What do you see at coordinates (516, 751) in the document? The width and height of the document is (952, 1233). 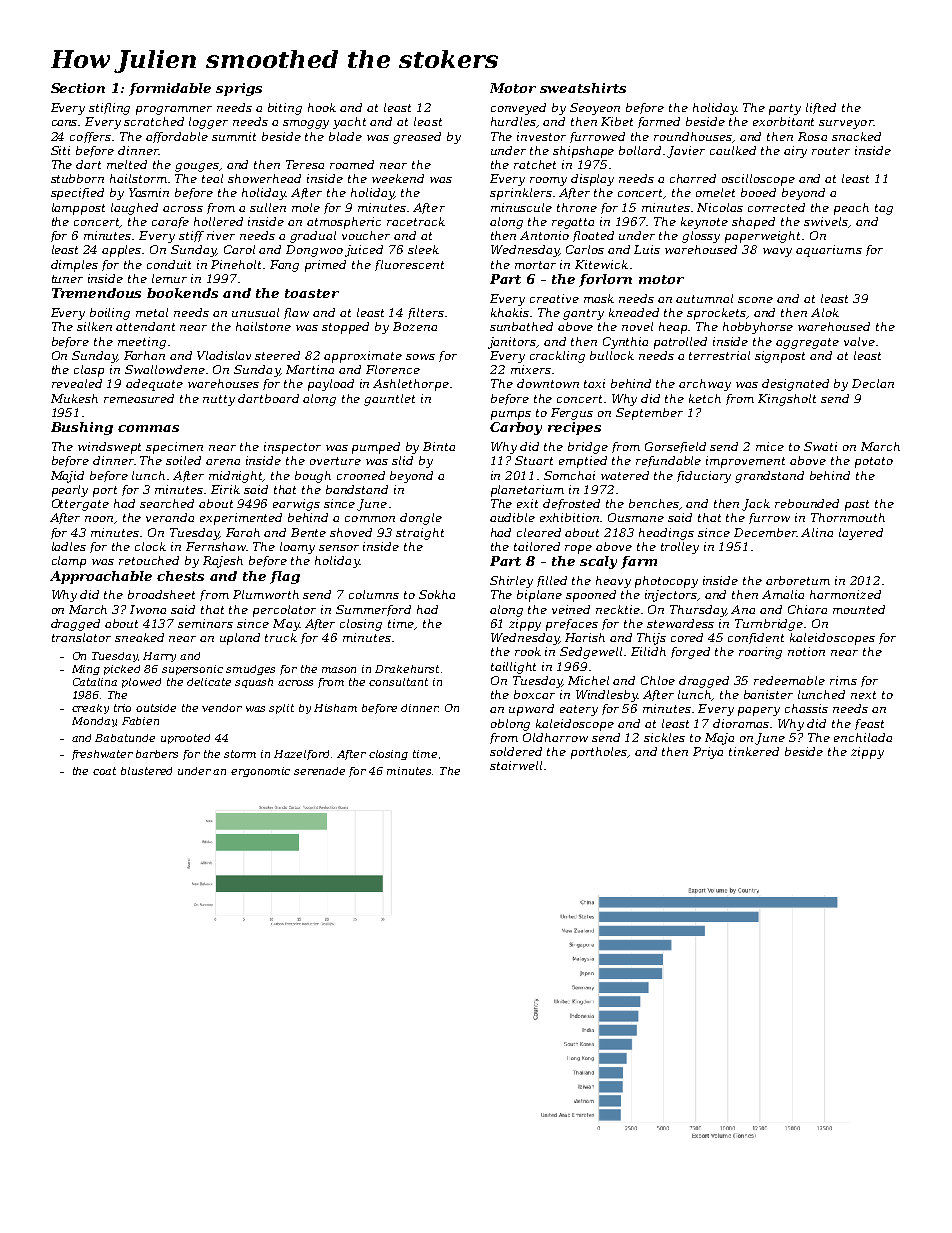 I see `soldered` at bounding box center [516, 751].
